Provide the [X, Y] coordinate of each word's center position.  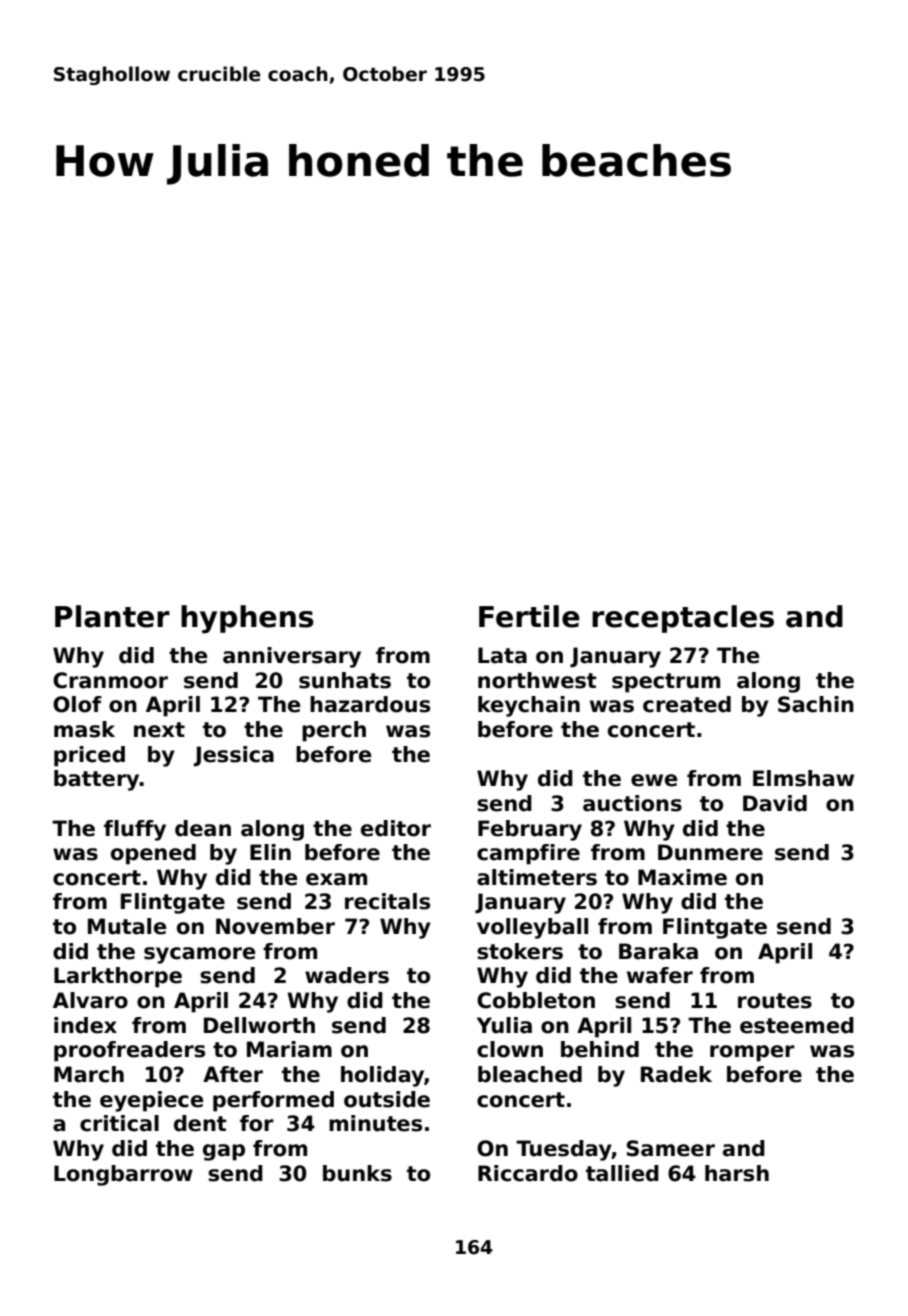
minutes [375, 1123]
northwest [537, 680]
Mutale [127, 926]
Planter [112, 616]
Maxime [682, 877]
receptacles [683, 619]
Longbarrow [123, 1175]
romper [752, 1053]
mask [84, 729]
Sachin [816, 704]
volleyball [532, 928]
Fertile [529, 616]
